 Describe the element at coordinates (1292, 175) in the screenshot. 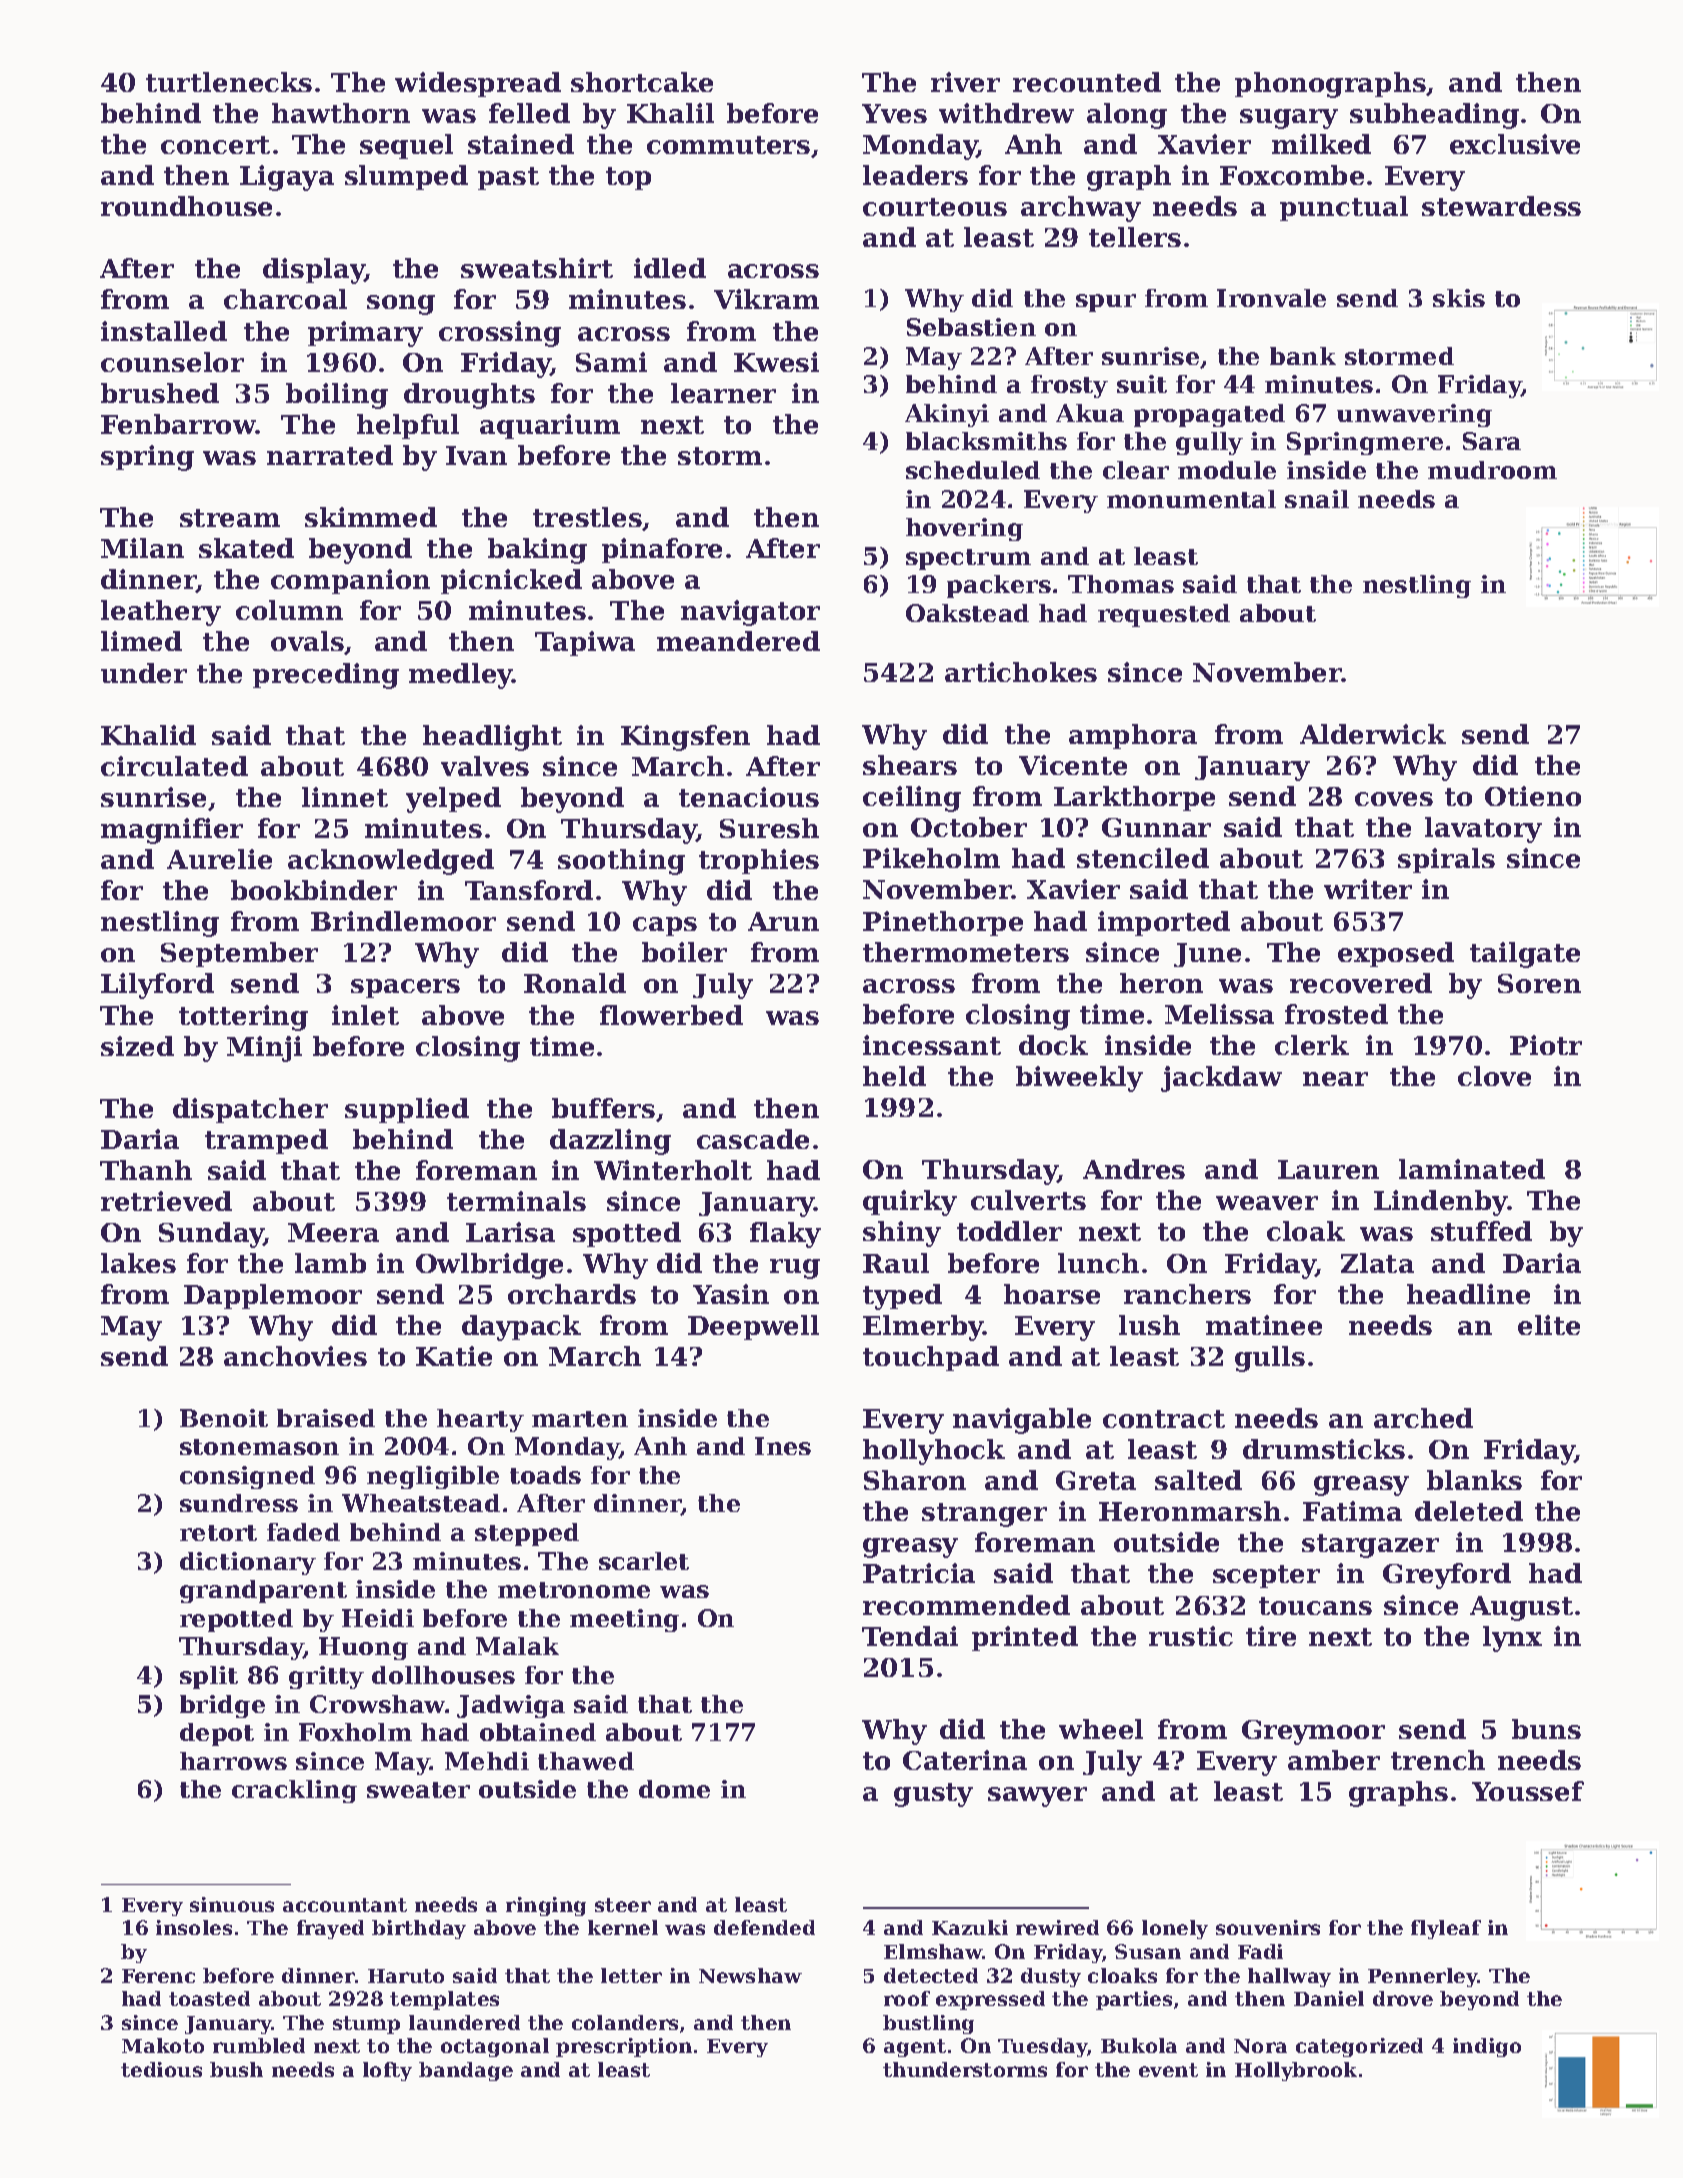

I see `Foxcombe` at that location.
